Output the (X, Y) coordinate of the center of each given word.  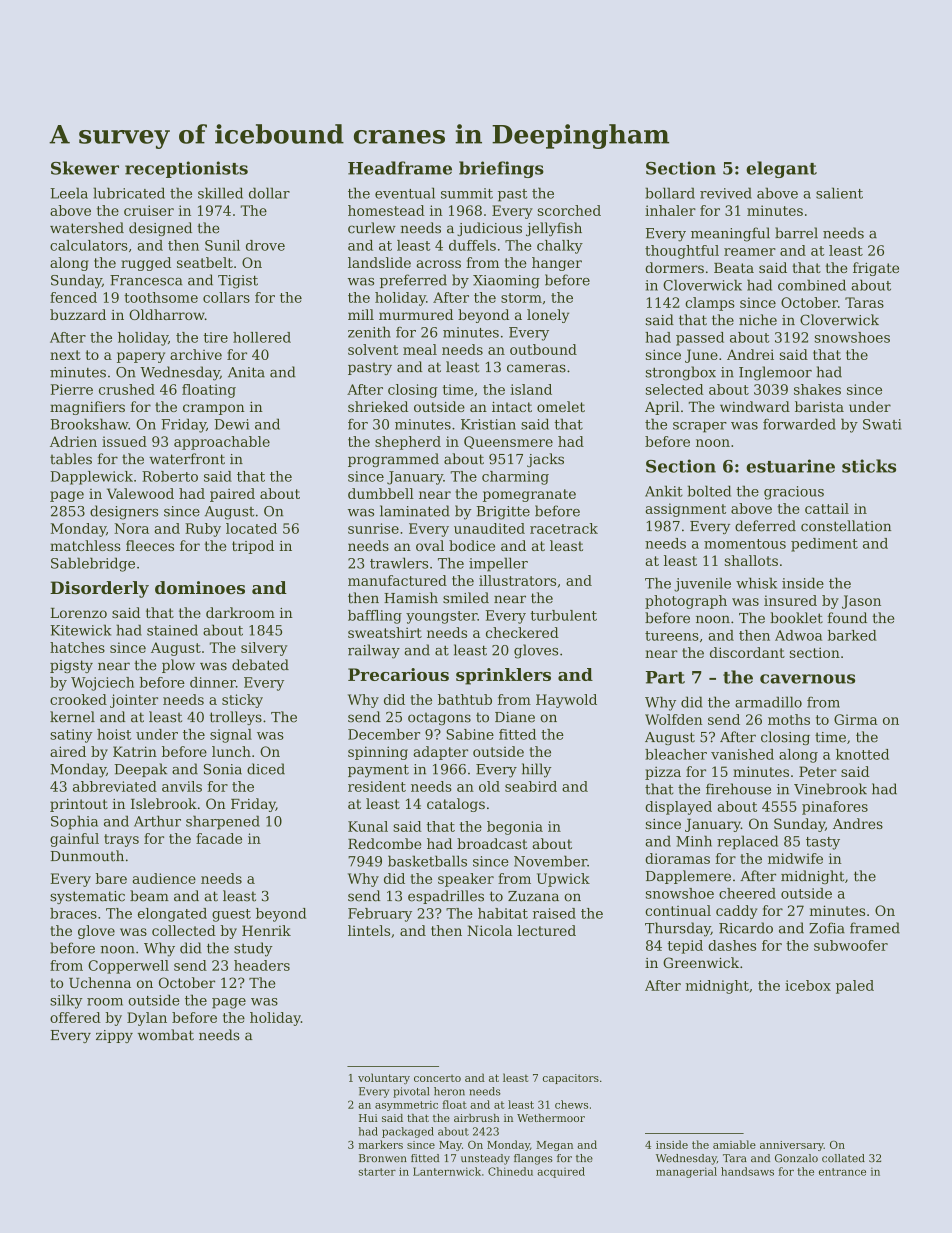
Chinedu (510, 1171)
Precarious (398, 674)
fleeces (150, 545)
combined (812, 285)
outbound (543, 349)
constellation (846, 526)
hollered (262, 337)
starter (377, 1172)
